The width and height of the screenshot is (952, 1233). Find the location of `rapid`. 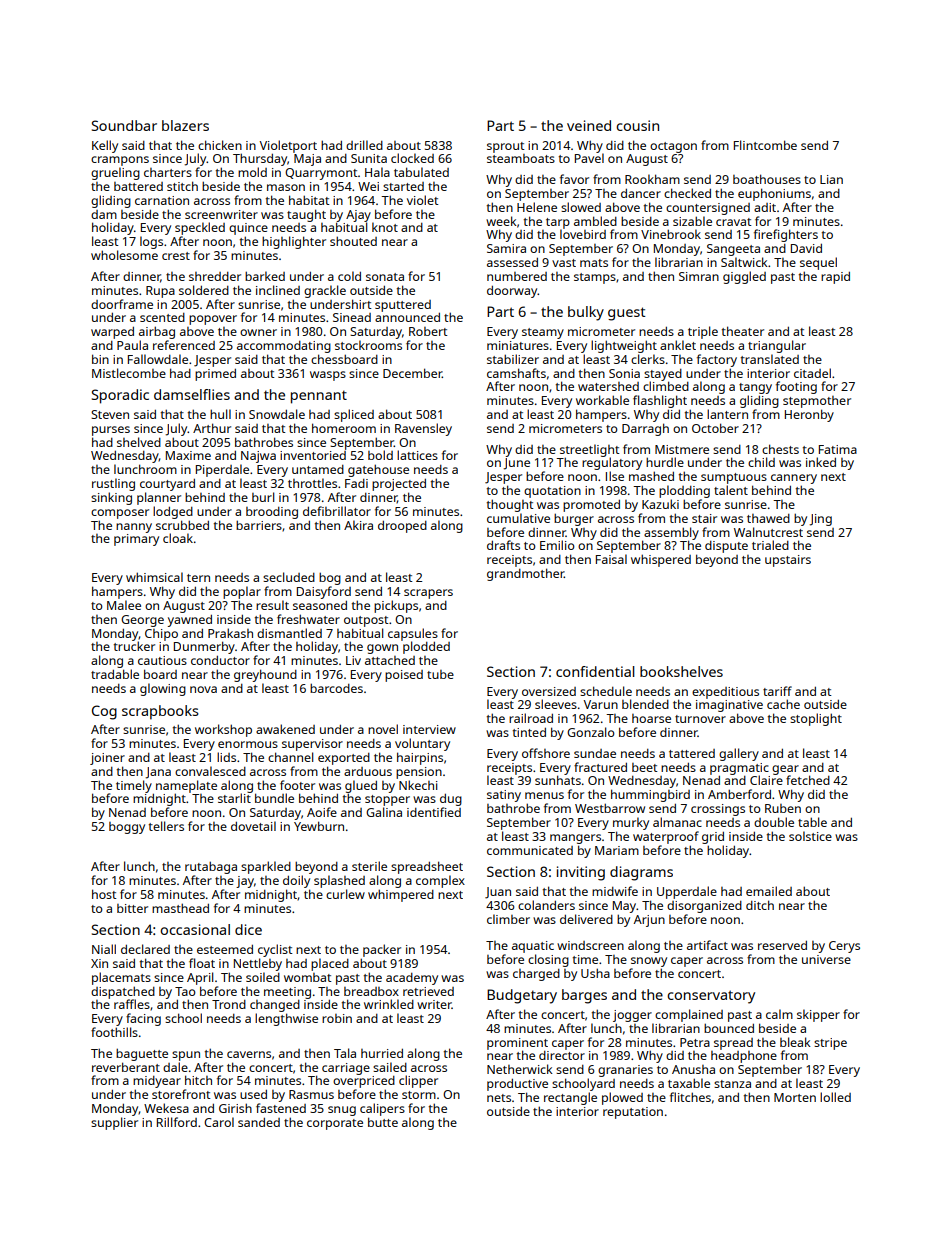

rapid is located at coordinates (835, 278).
